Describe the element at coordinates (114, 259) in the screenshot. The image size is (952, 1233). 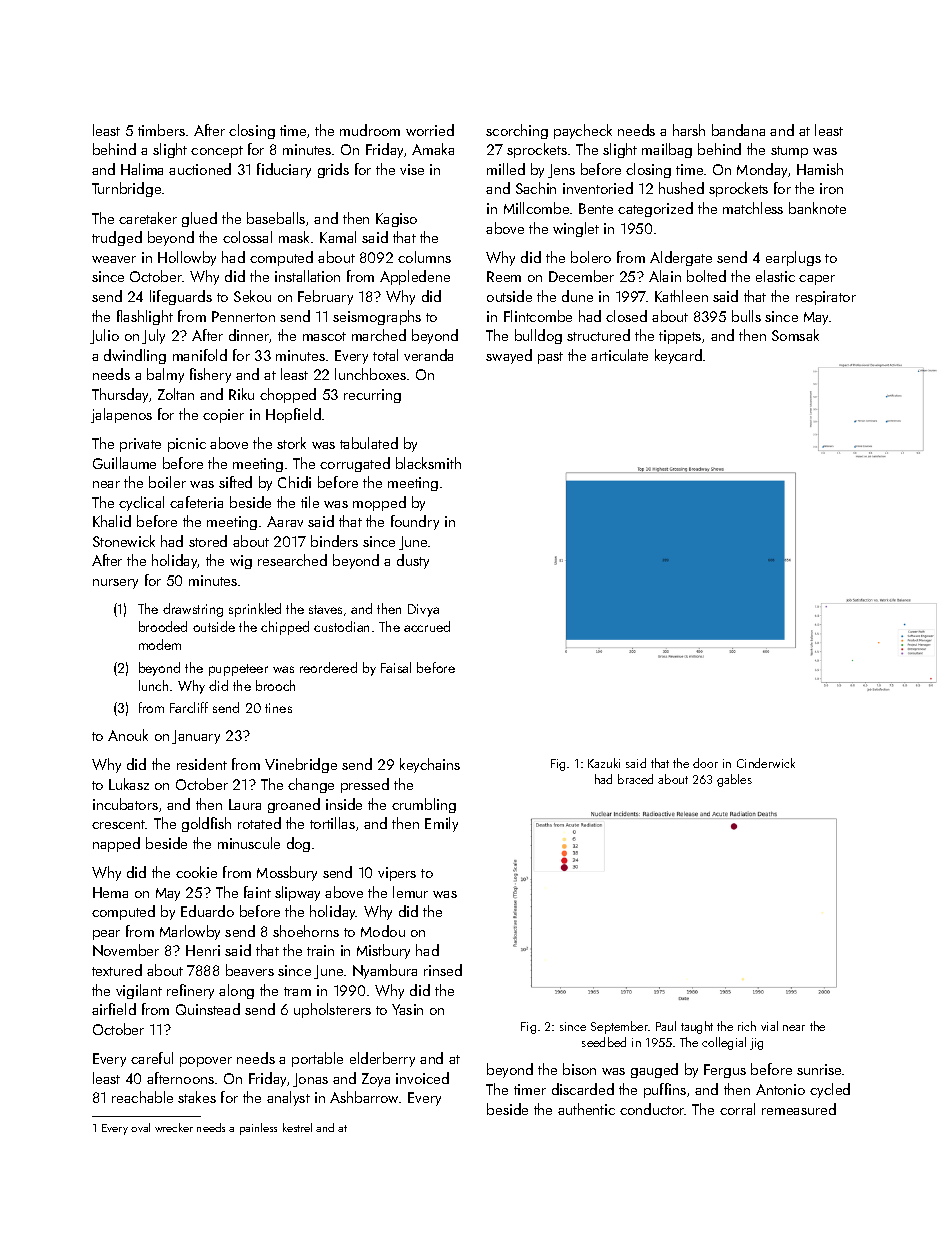
I see `weaver` at that location.
